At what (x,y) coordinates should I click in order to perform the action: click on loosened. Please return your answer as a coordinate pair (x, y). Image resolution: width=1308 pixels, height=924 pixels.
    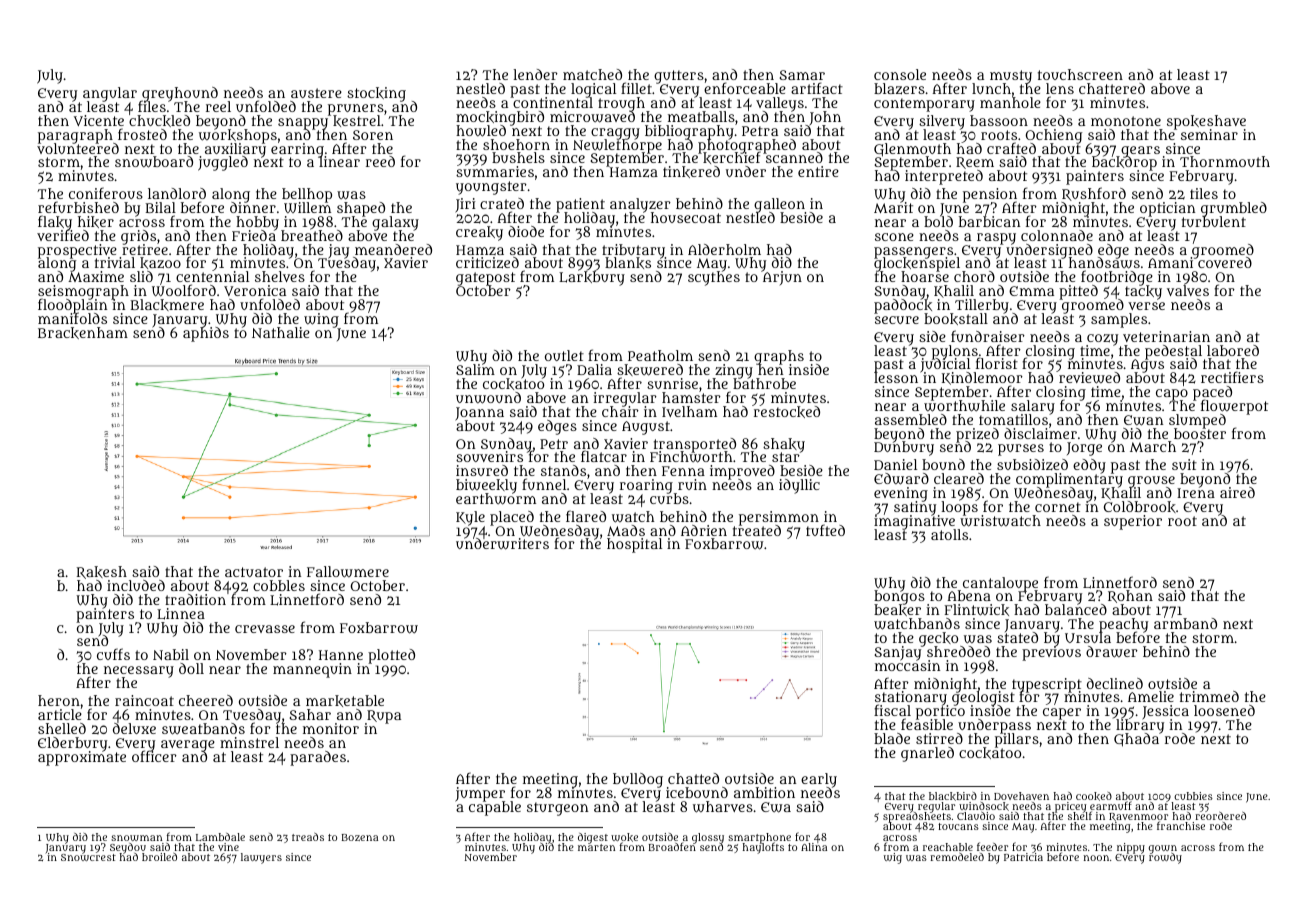
    Looking at the image, I should click on (1224, 710).
